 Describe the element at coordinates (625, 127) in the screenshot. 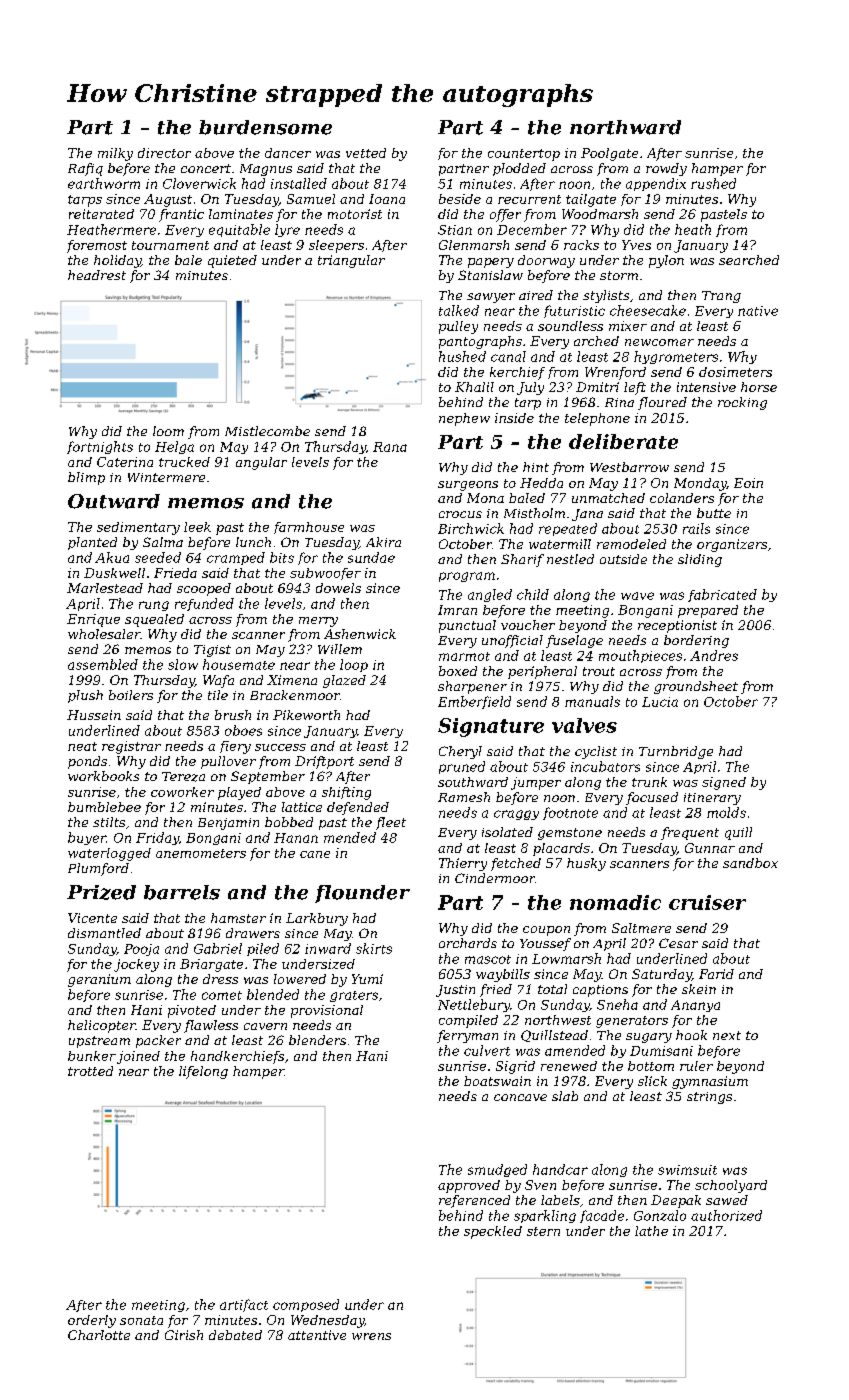

I see `northward` at that location.
